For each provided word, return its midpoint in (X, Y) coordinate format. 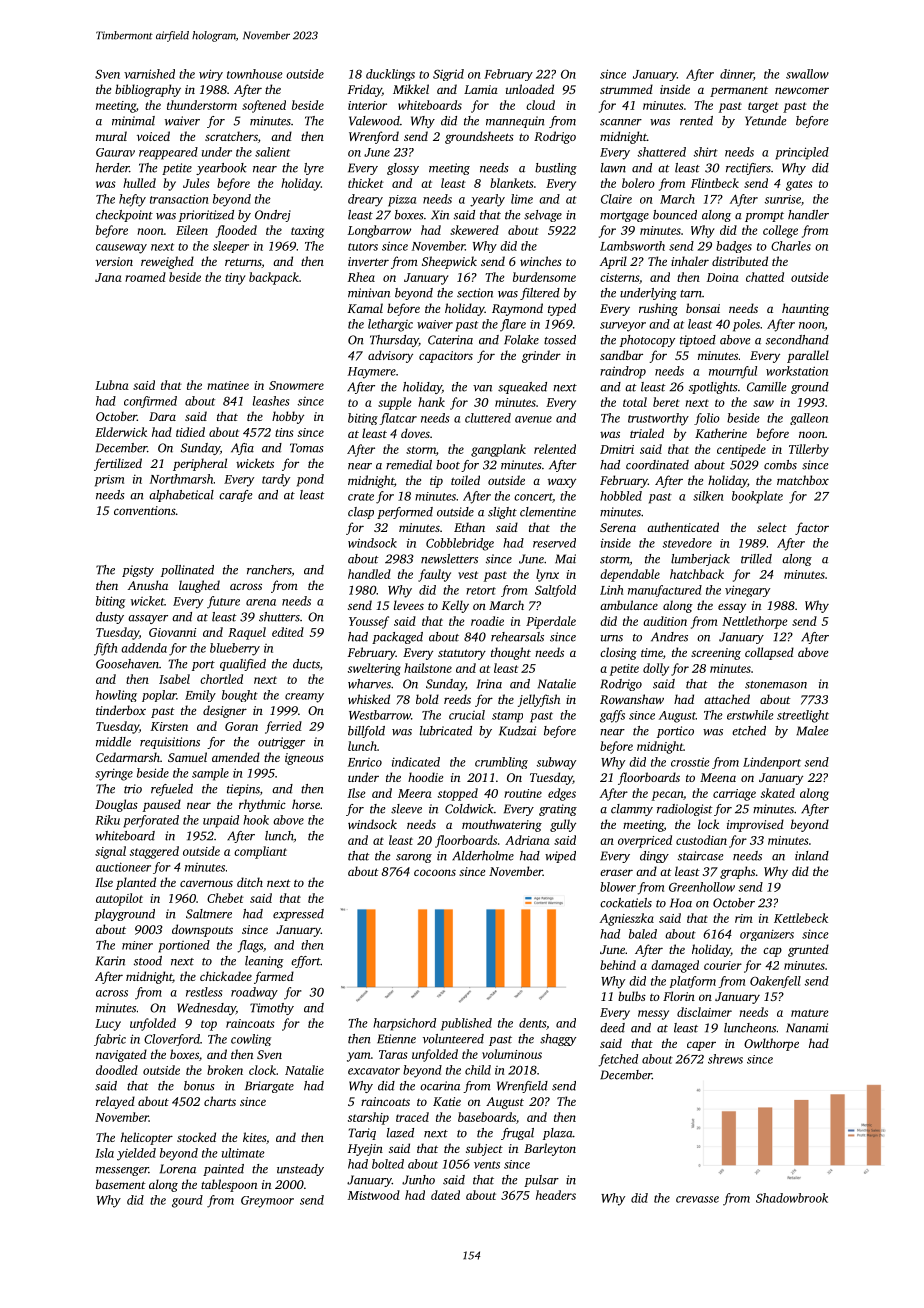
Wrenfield (522, 1087)
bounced (675, 215)
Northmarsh (181, 479)
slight (502, 513)
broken (225, 1070)
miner (137, 945)
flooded (236, 231)
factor (812, 528)
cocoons (435, 872)
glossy (403, 169)
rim (744, 918)
